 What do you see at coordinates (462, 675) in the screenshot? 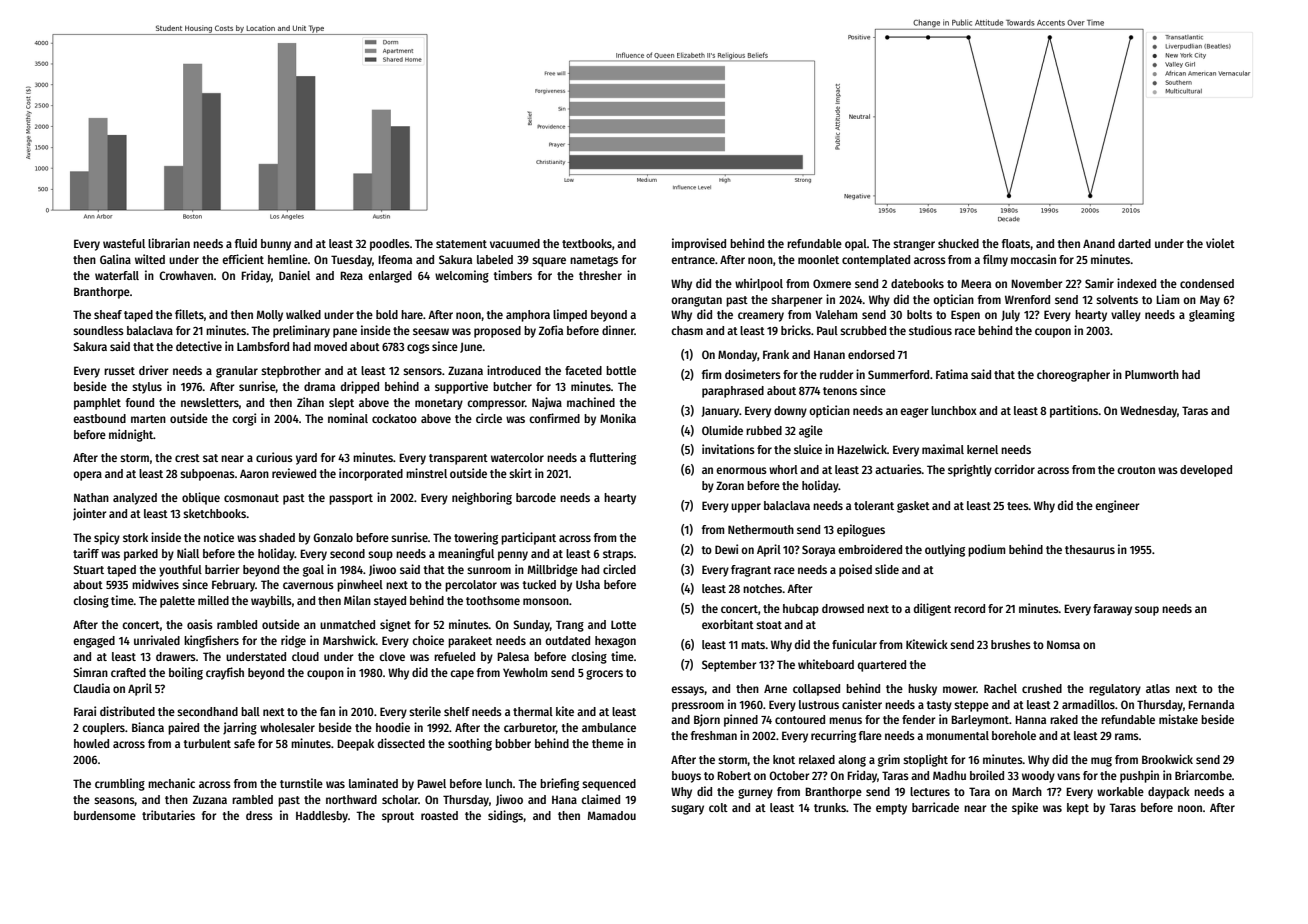
I see `cape` at bounding box center [462, 675].
